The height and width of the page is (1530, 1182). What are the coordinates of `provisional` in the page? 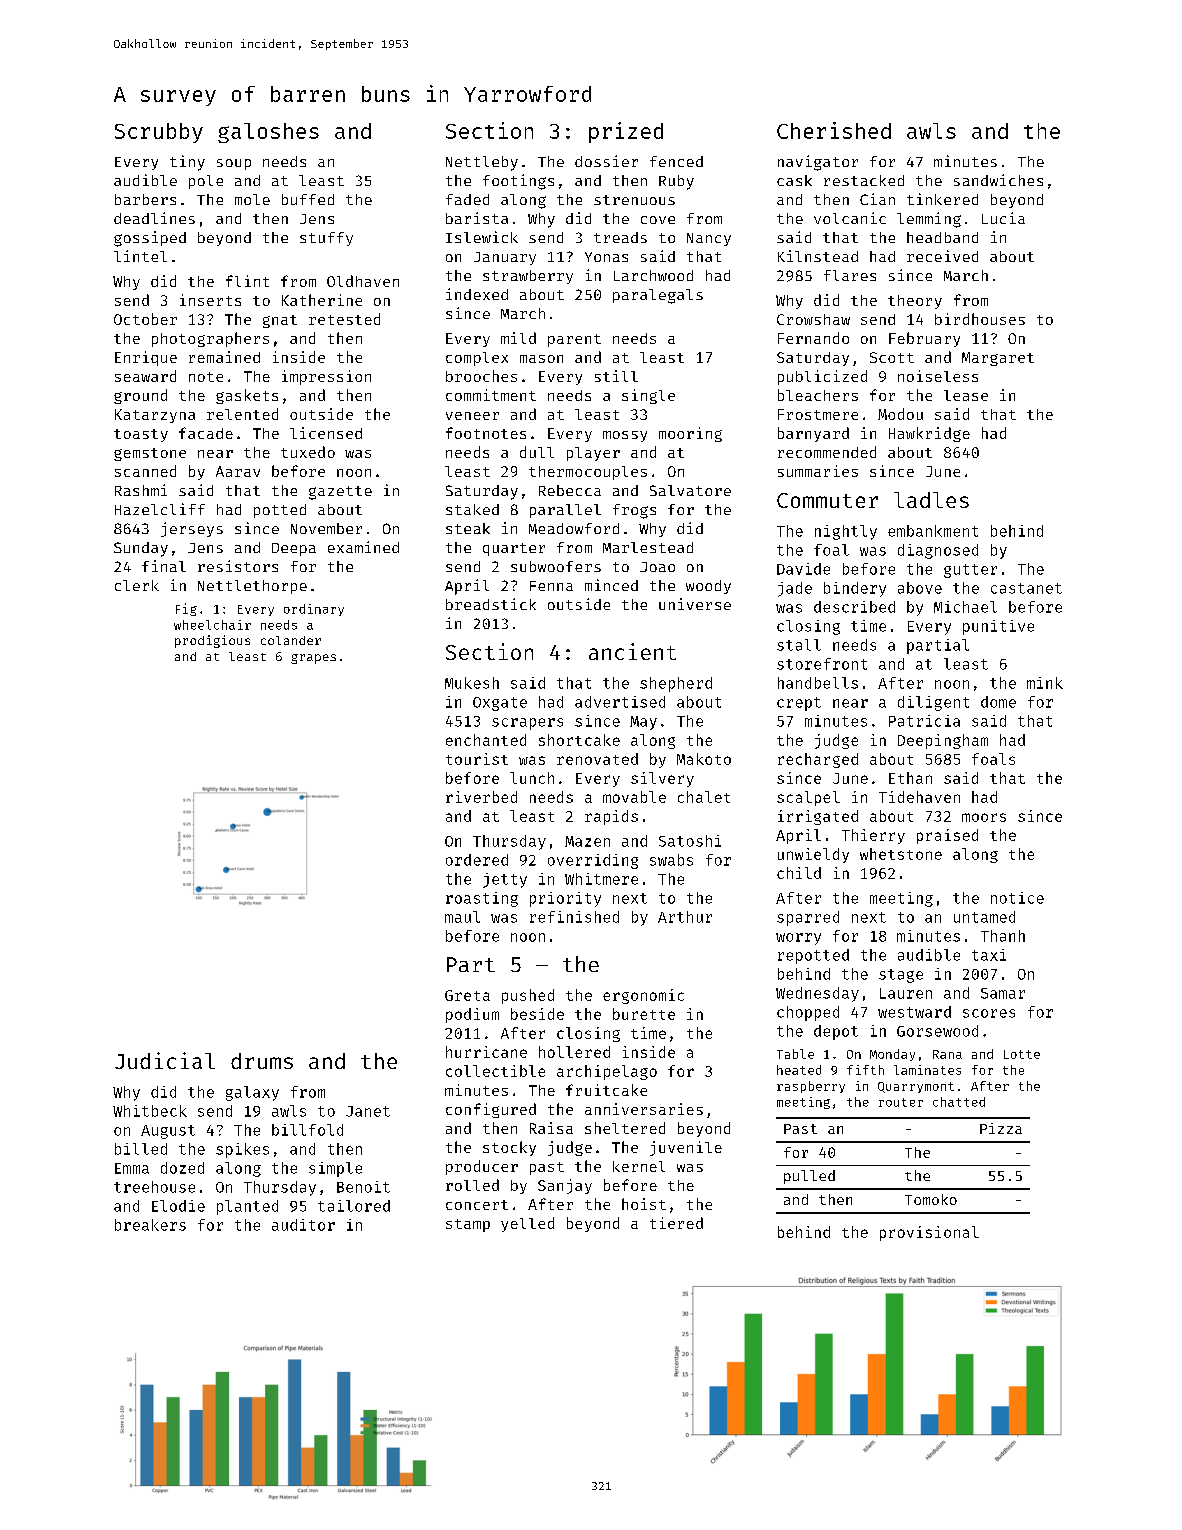 It's located at (929, 1233).
